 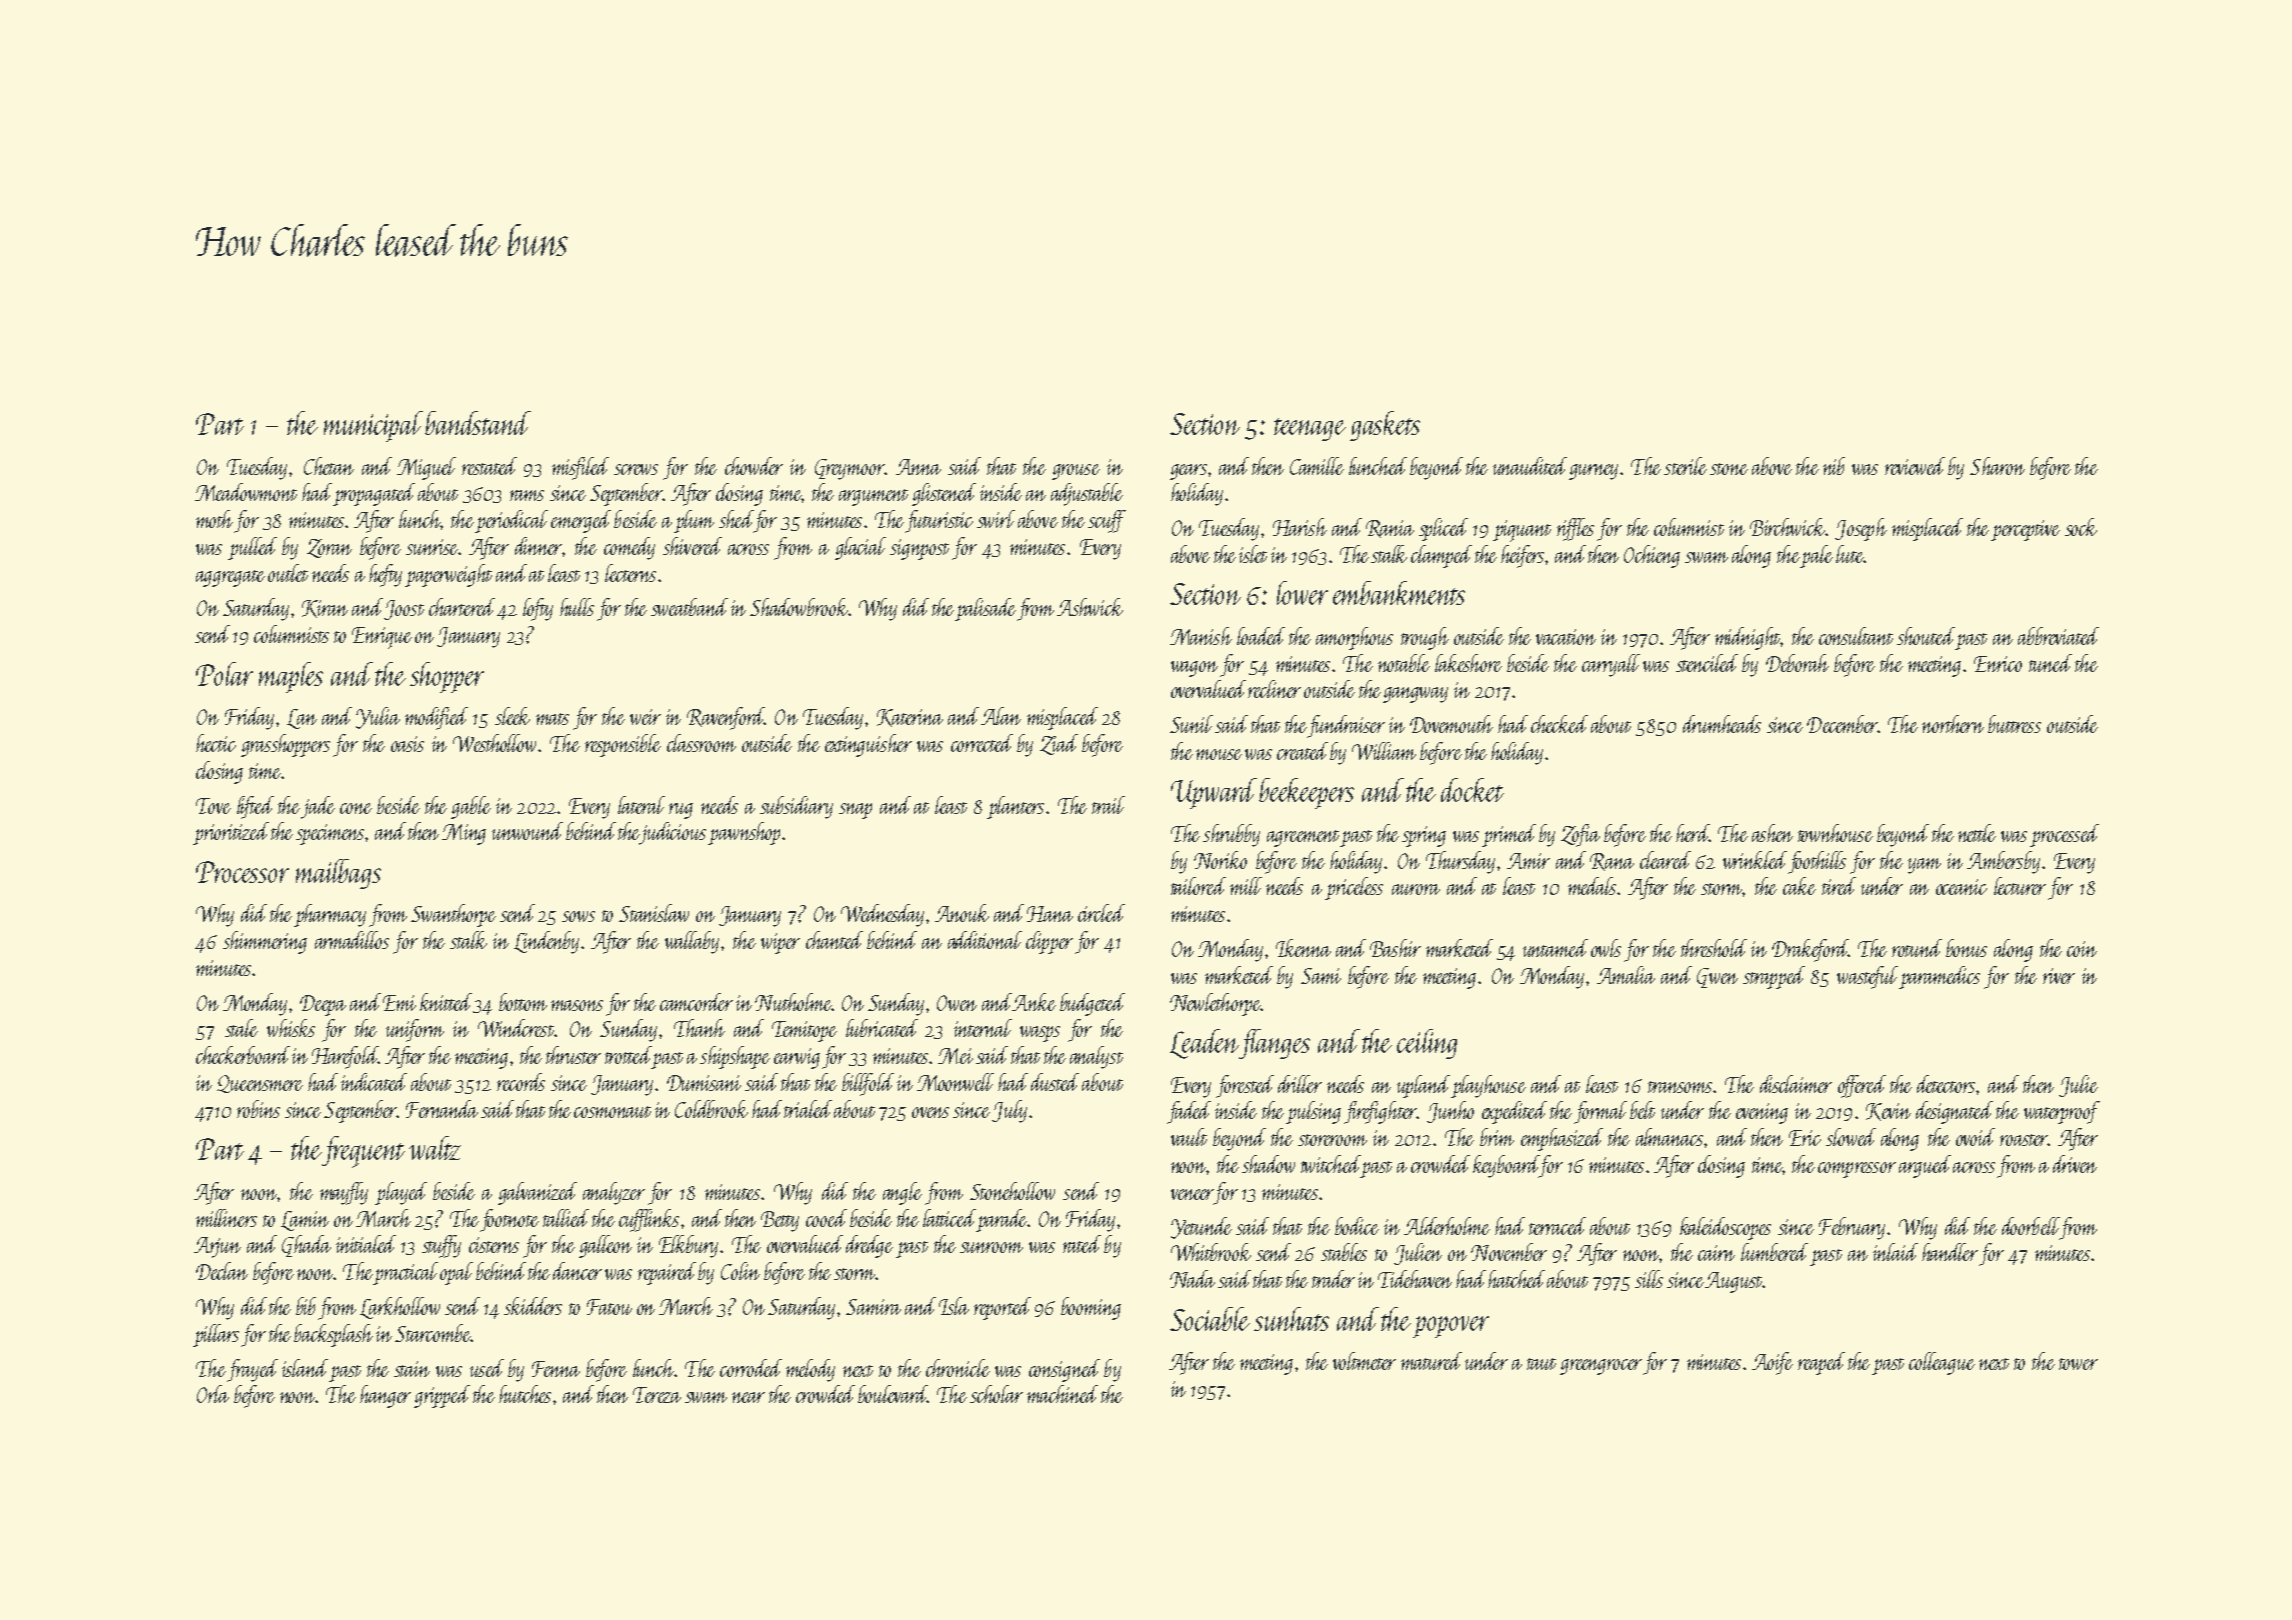 I want to click on paramedics, so click(x=1939, y=977).
